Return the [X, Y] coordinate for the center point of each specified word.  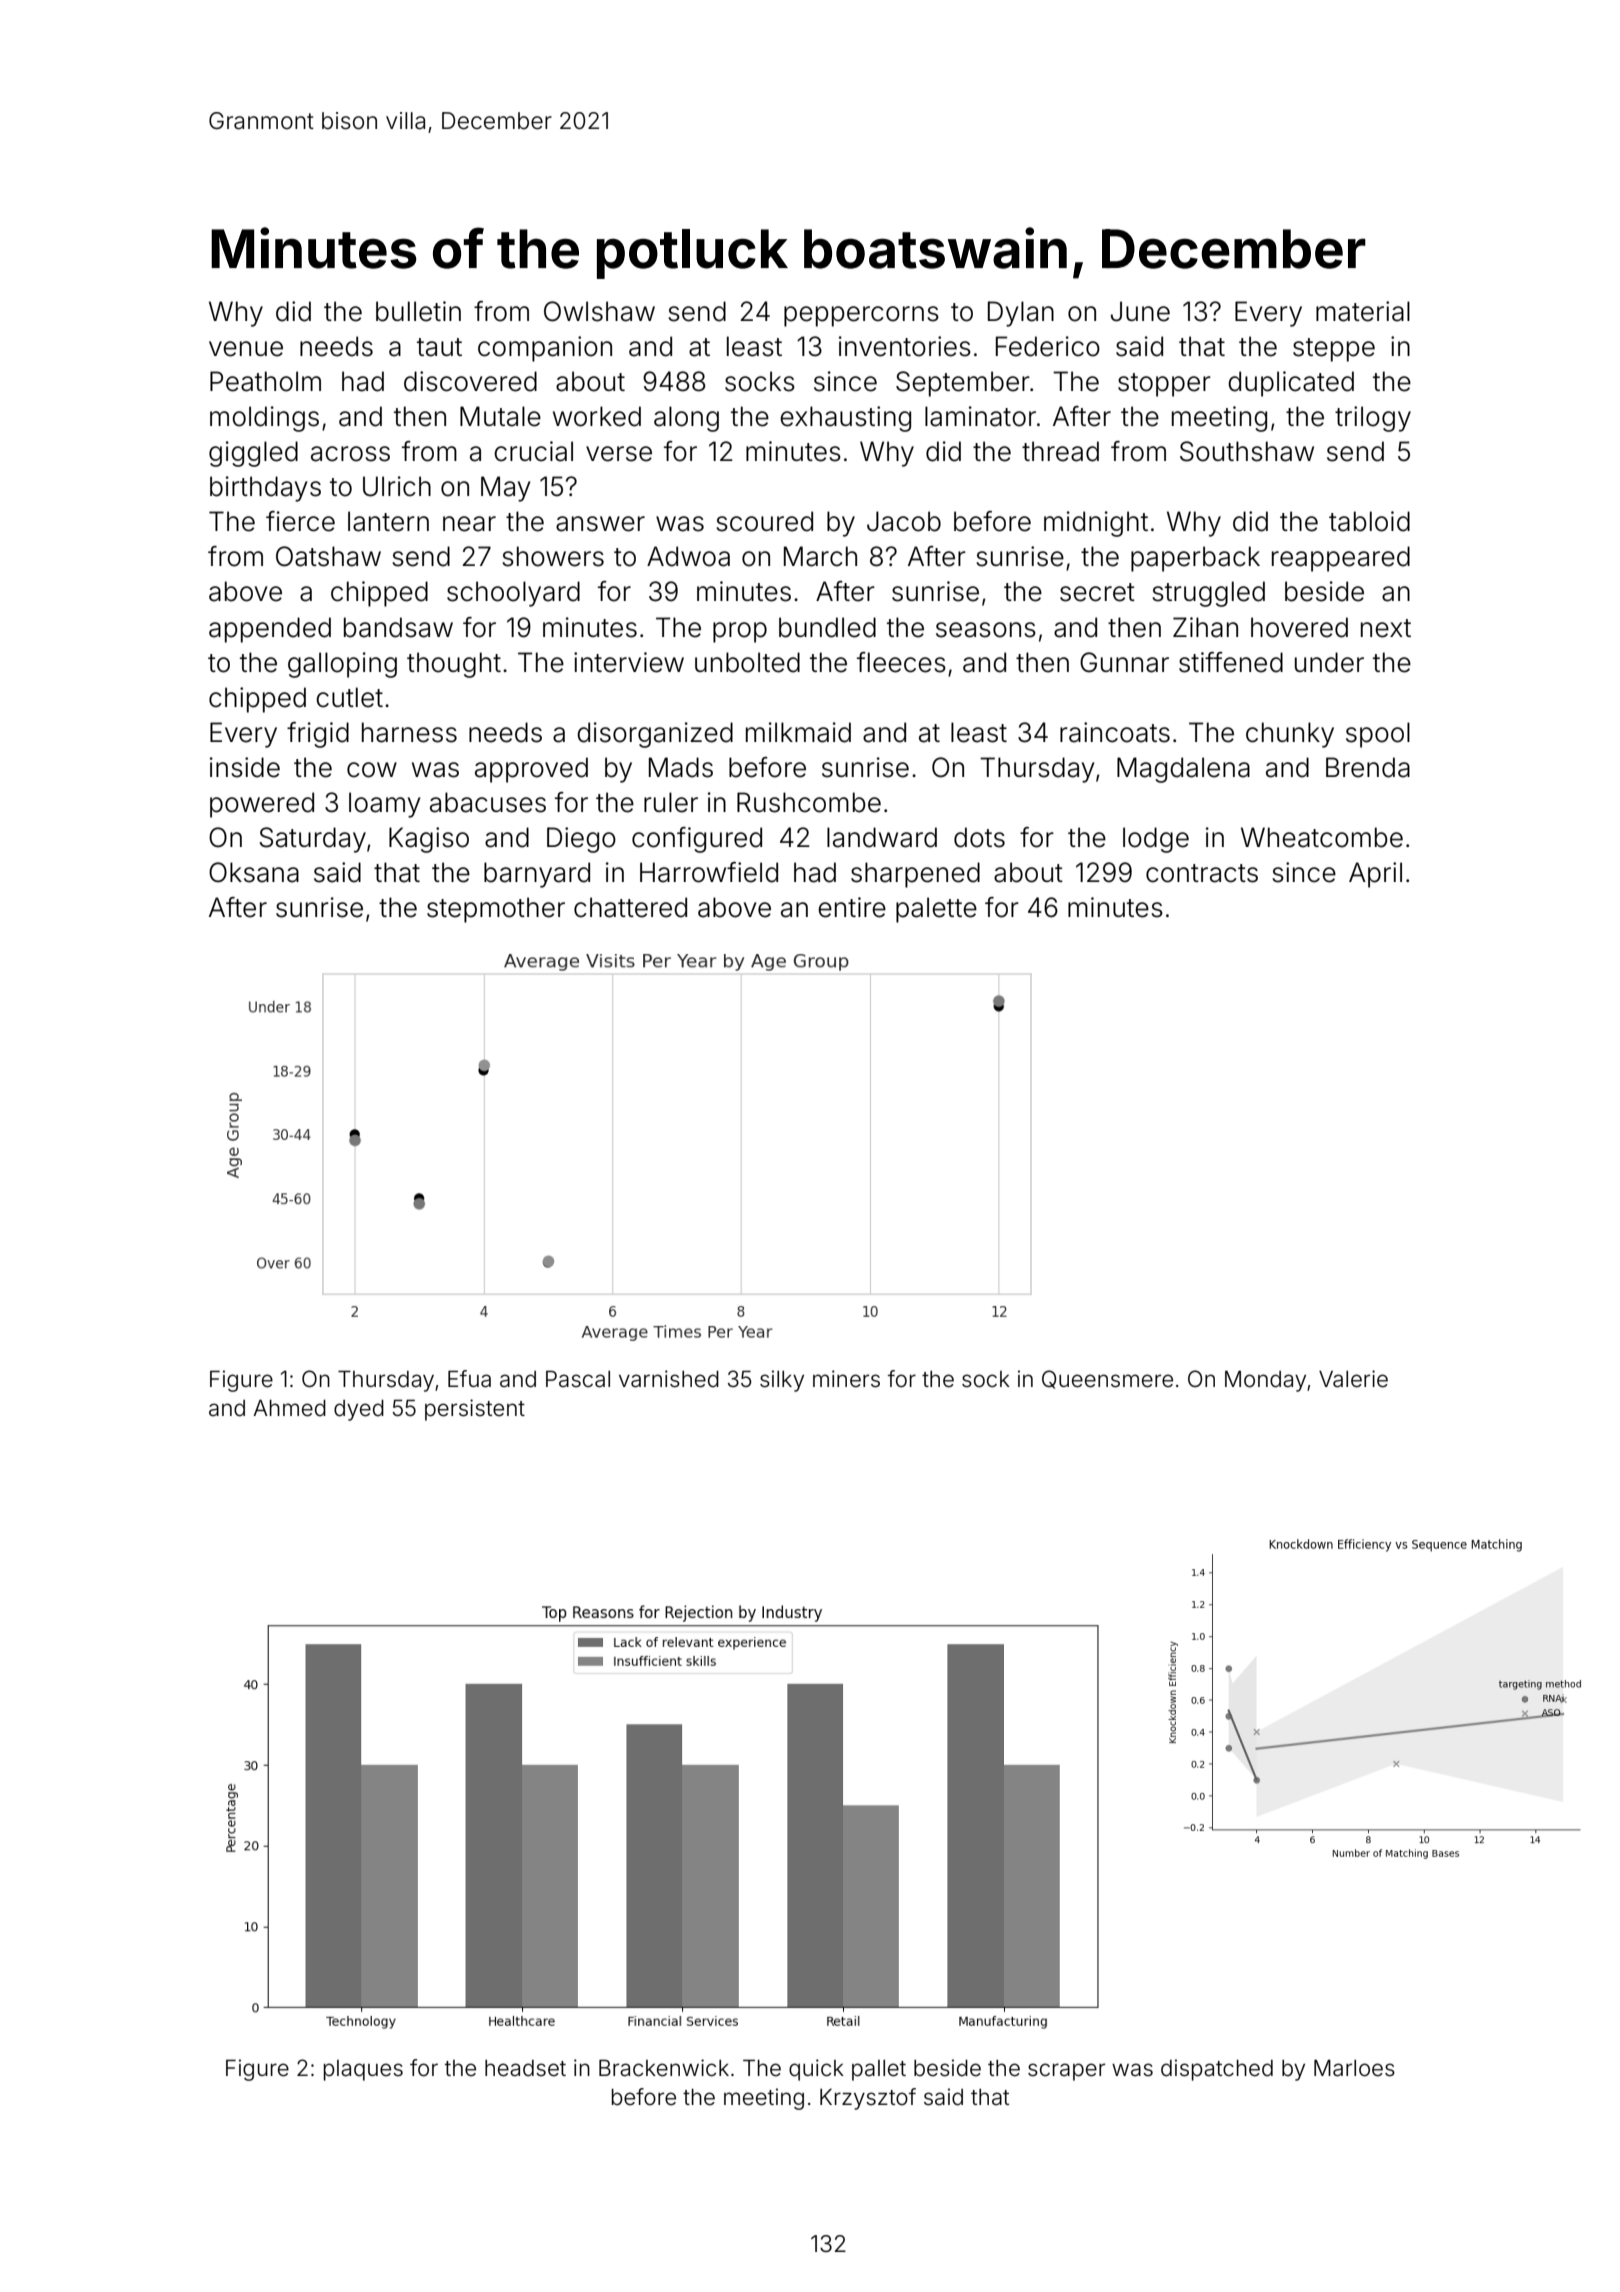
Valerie [1353, 1379]
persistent [475, 1410]
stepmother [496, 910]
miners [846, 1379]
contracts [1202, 873]
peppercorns [861, 316]
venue [246, 349]
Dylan [1021, 314]
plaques [363, 2070]
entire [852, 907]
